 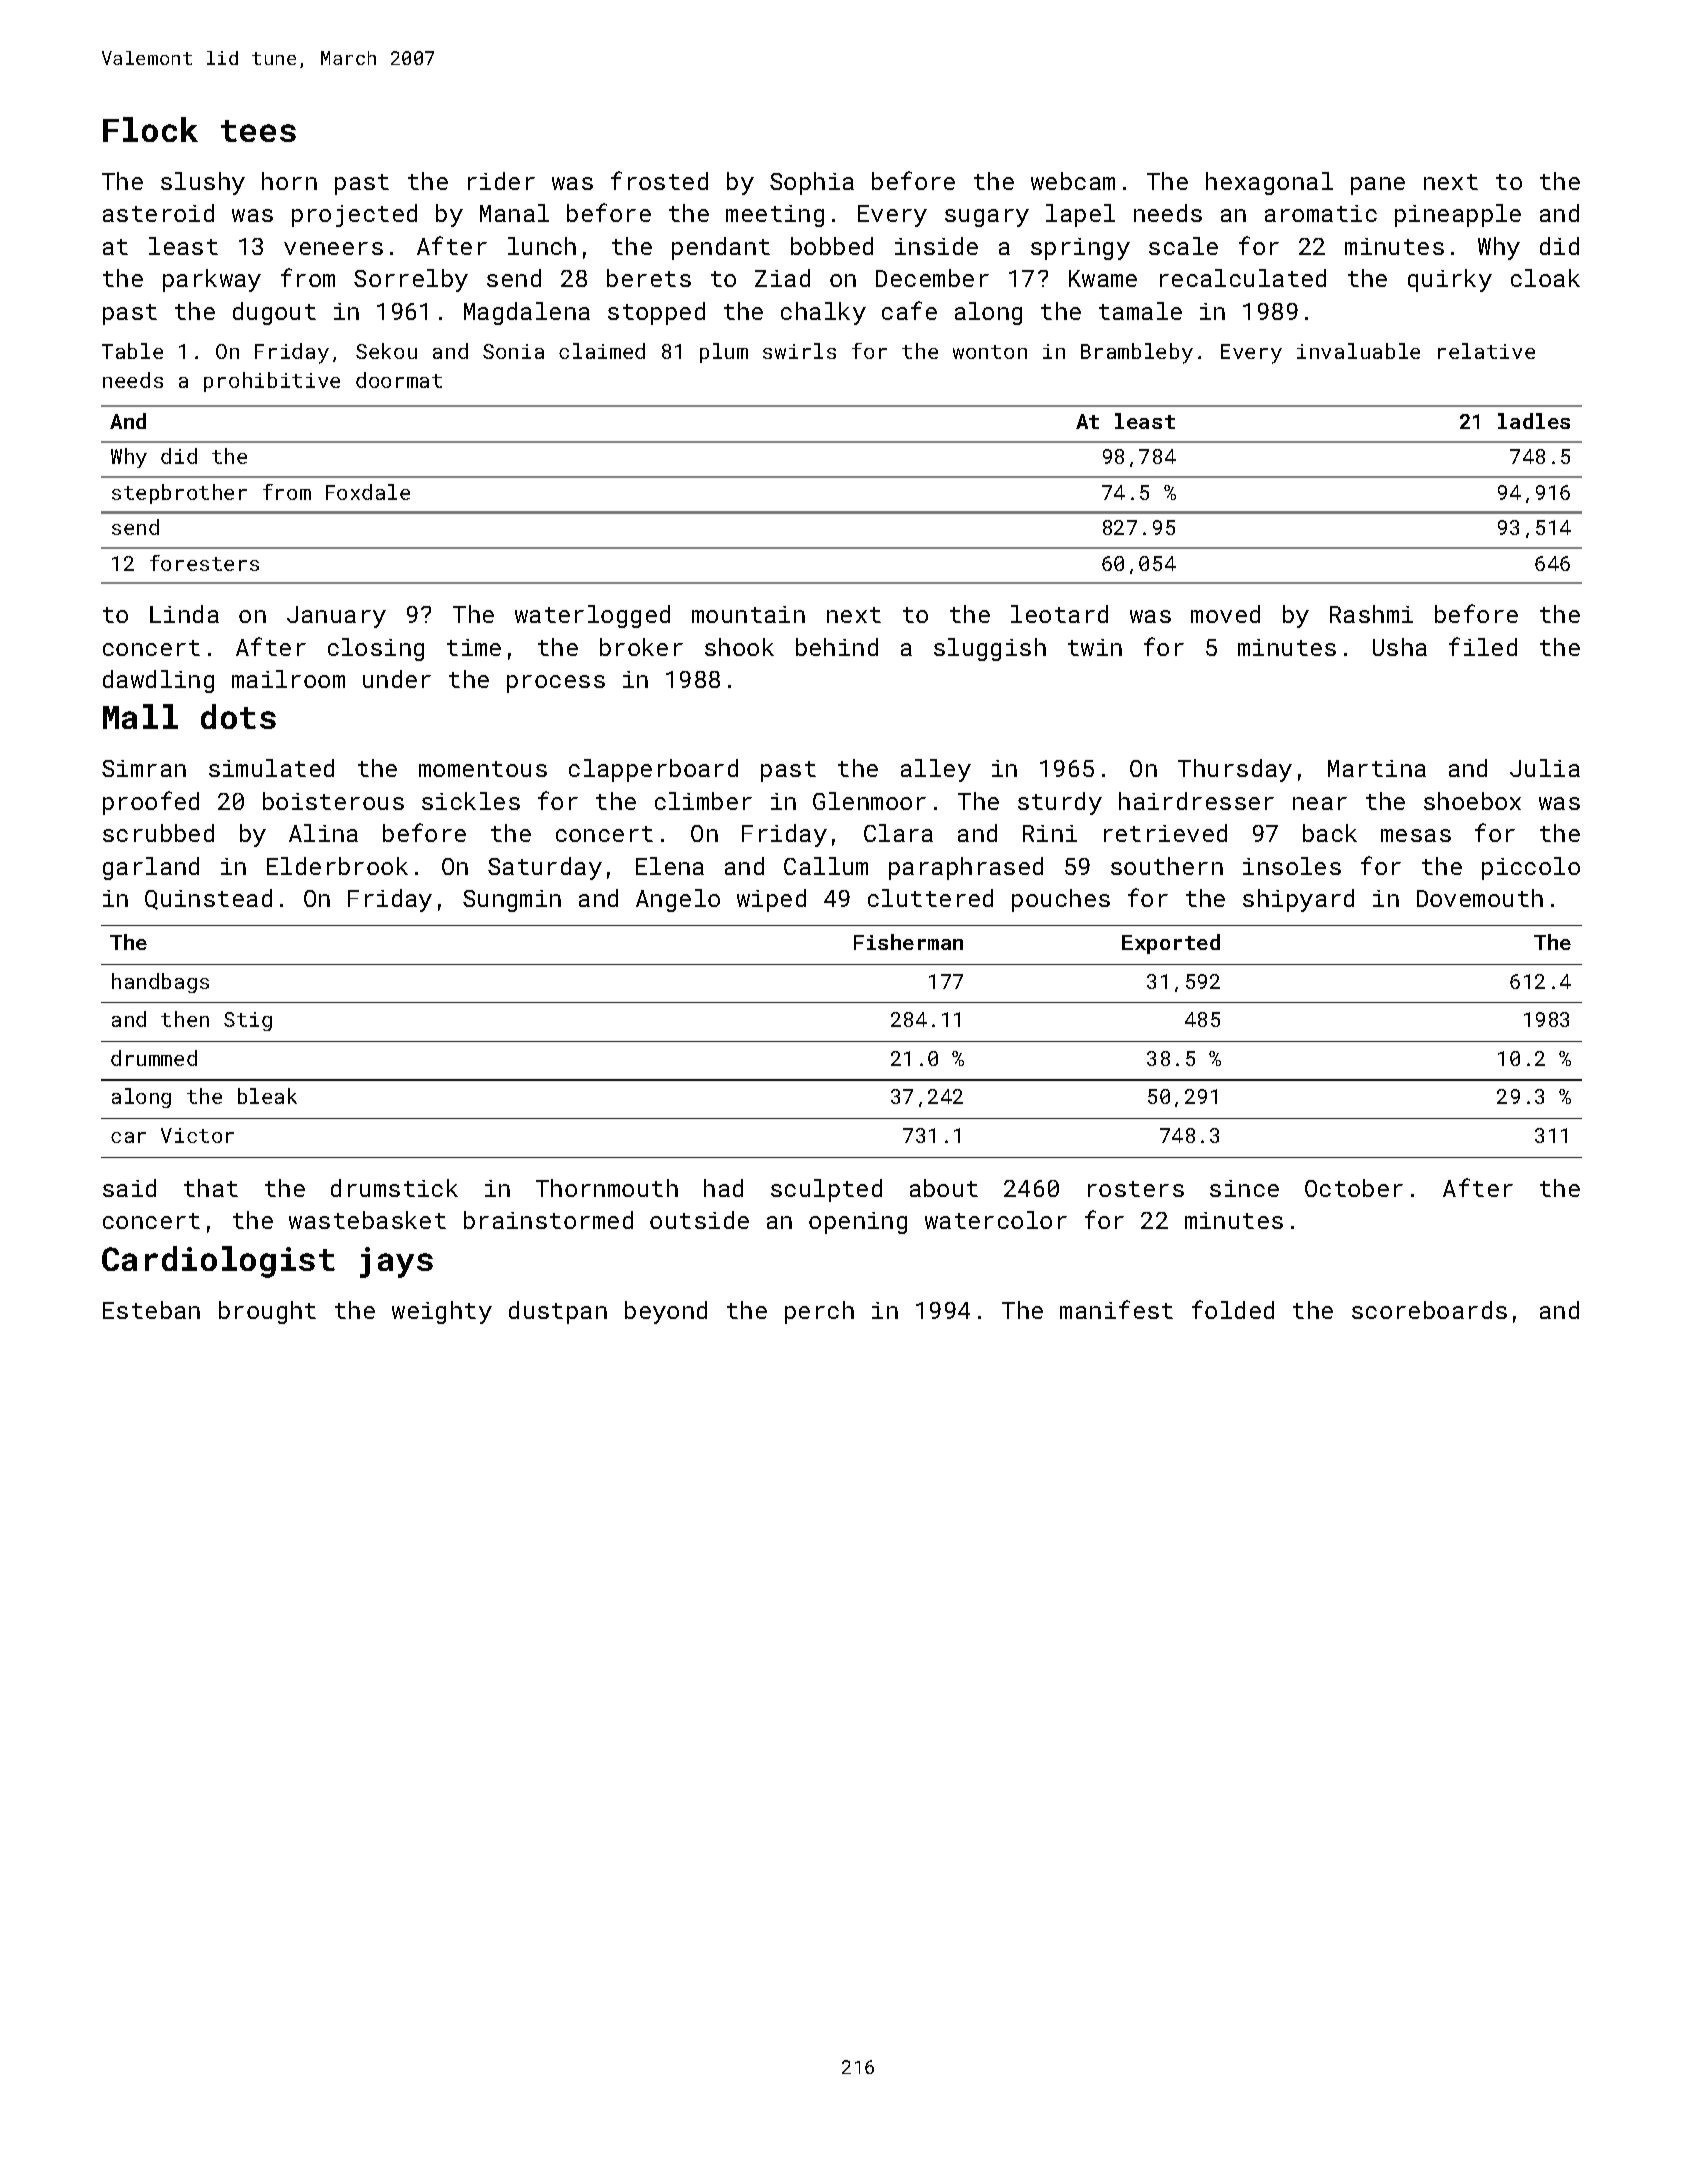 I want to click on paraphrased, so click(x=966, y=868).
